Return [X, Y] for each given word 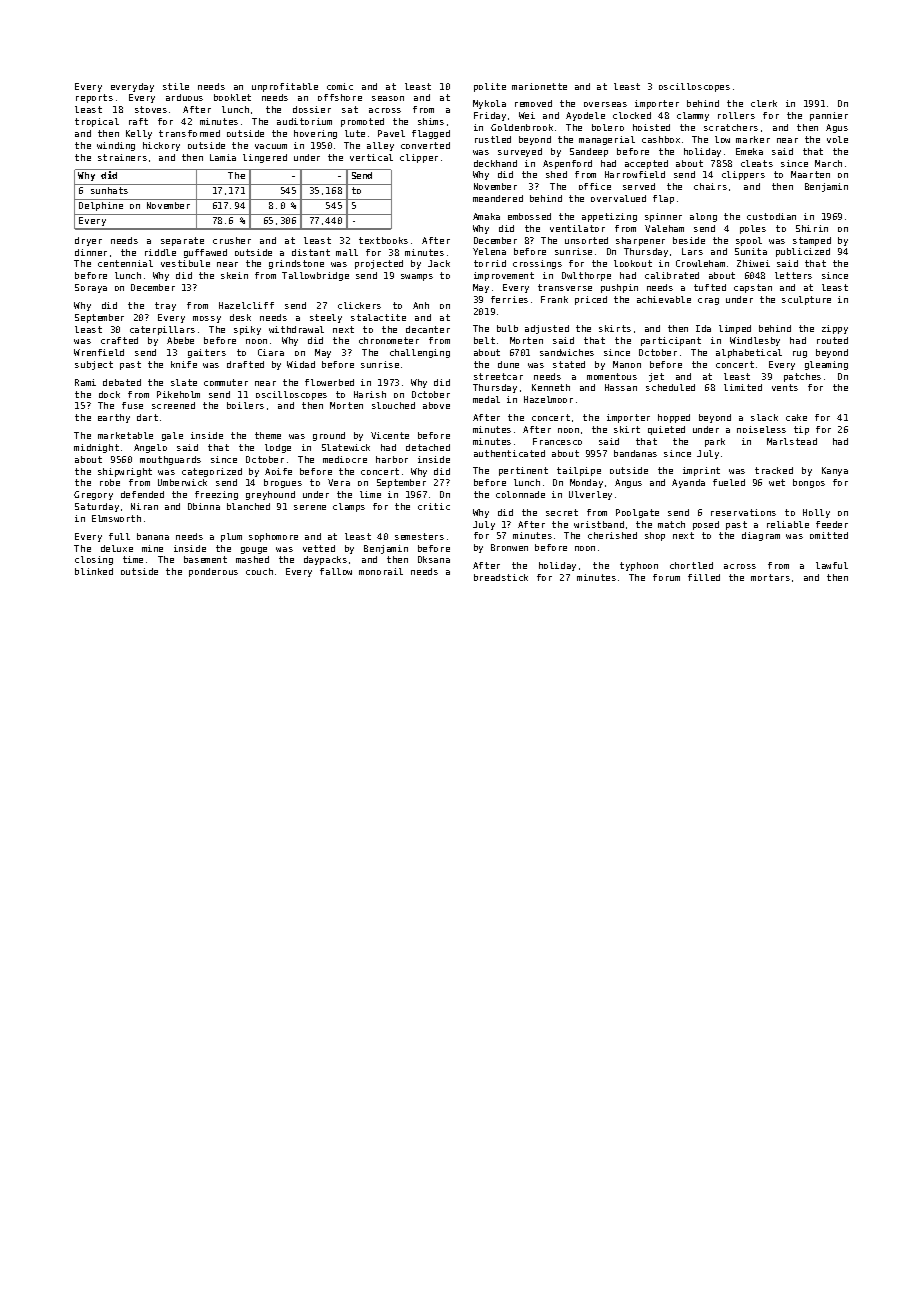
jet [656, 377]
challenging [420, 353]
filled [704, 577]
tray [165, 306]
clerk [764, 103]
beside [689, 240]
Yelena [489, 251]
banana [153, 536]
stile [176, 86]
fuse [132, 405]
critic [434, 506]
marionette [539, 86]
